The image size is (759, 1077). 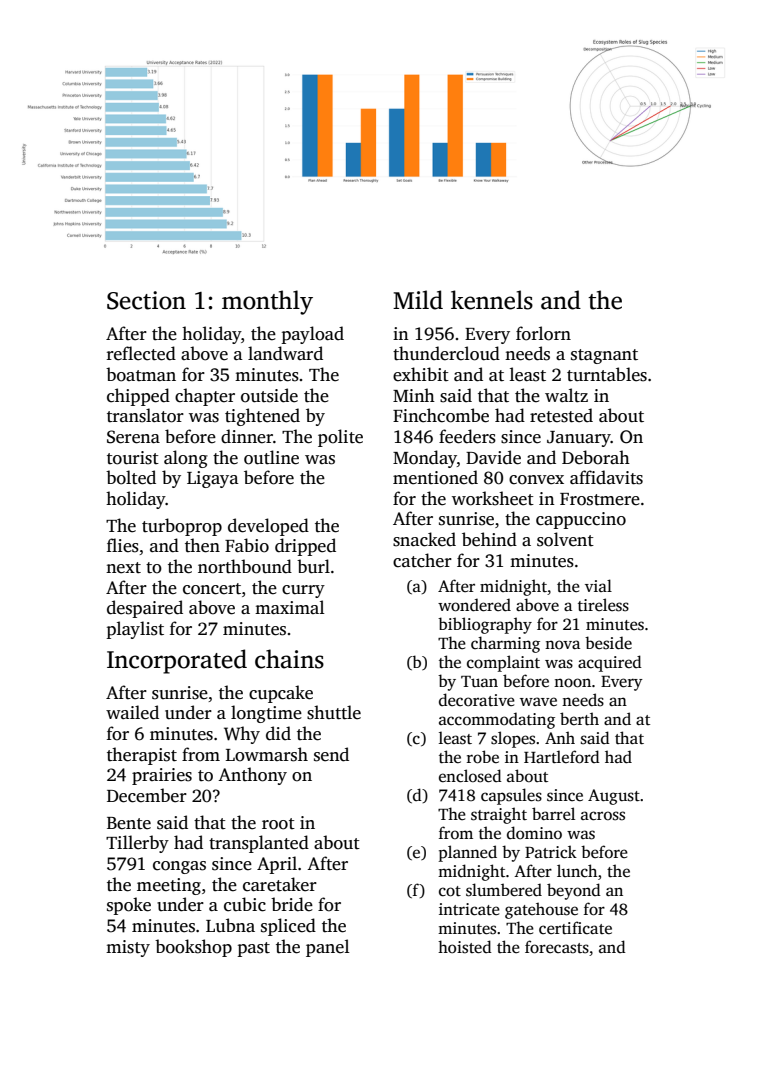 What do you see at coordinates (418, 300) in the image?
I see `Mild` at bounding box center [418, 300].
